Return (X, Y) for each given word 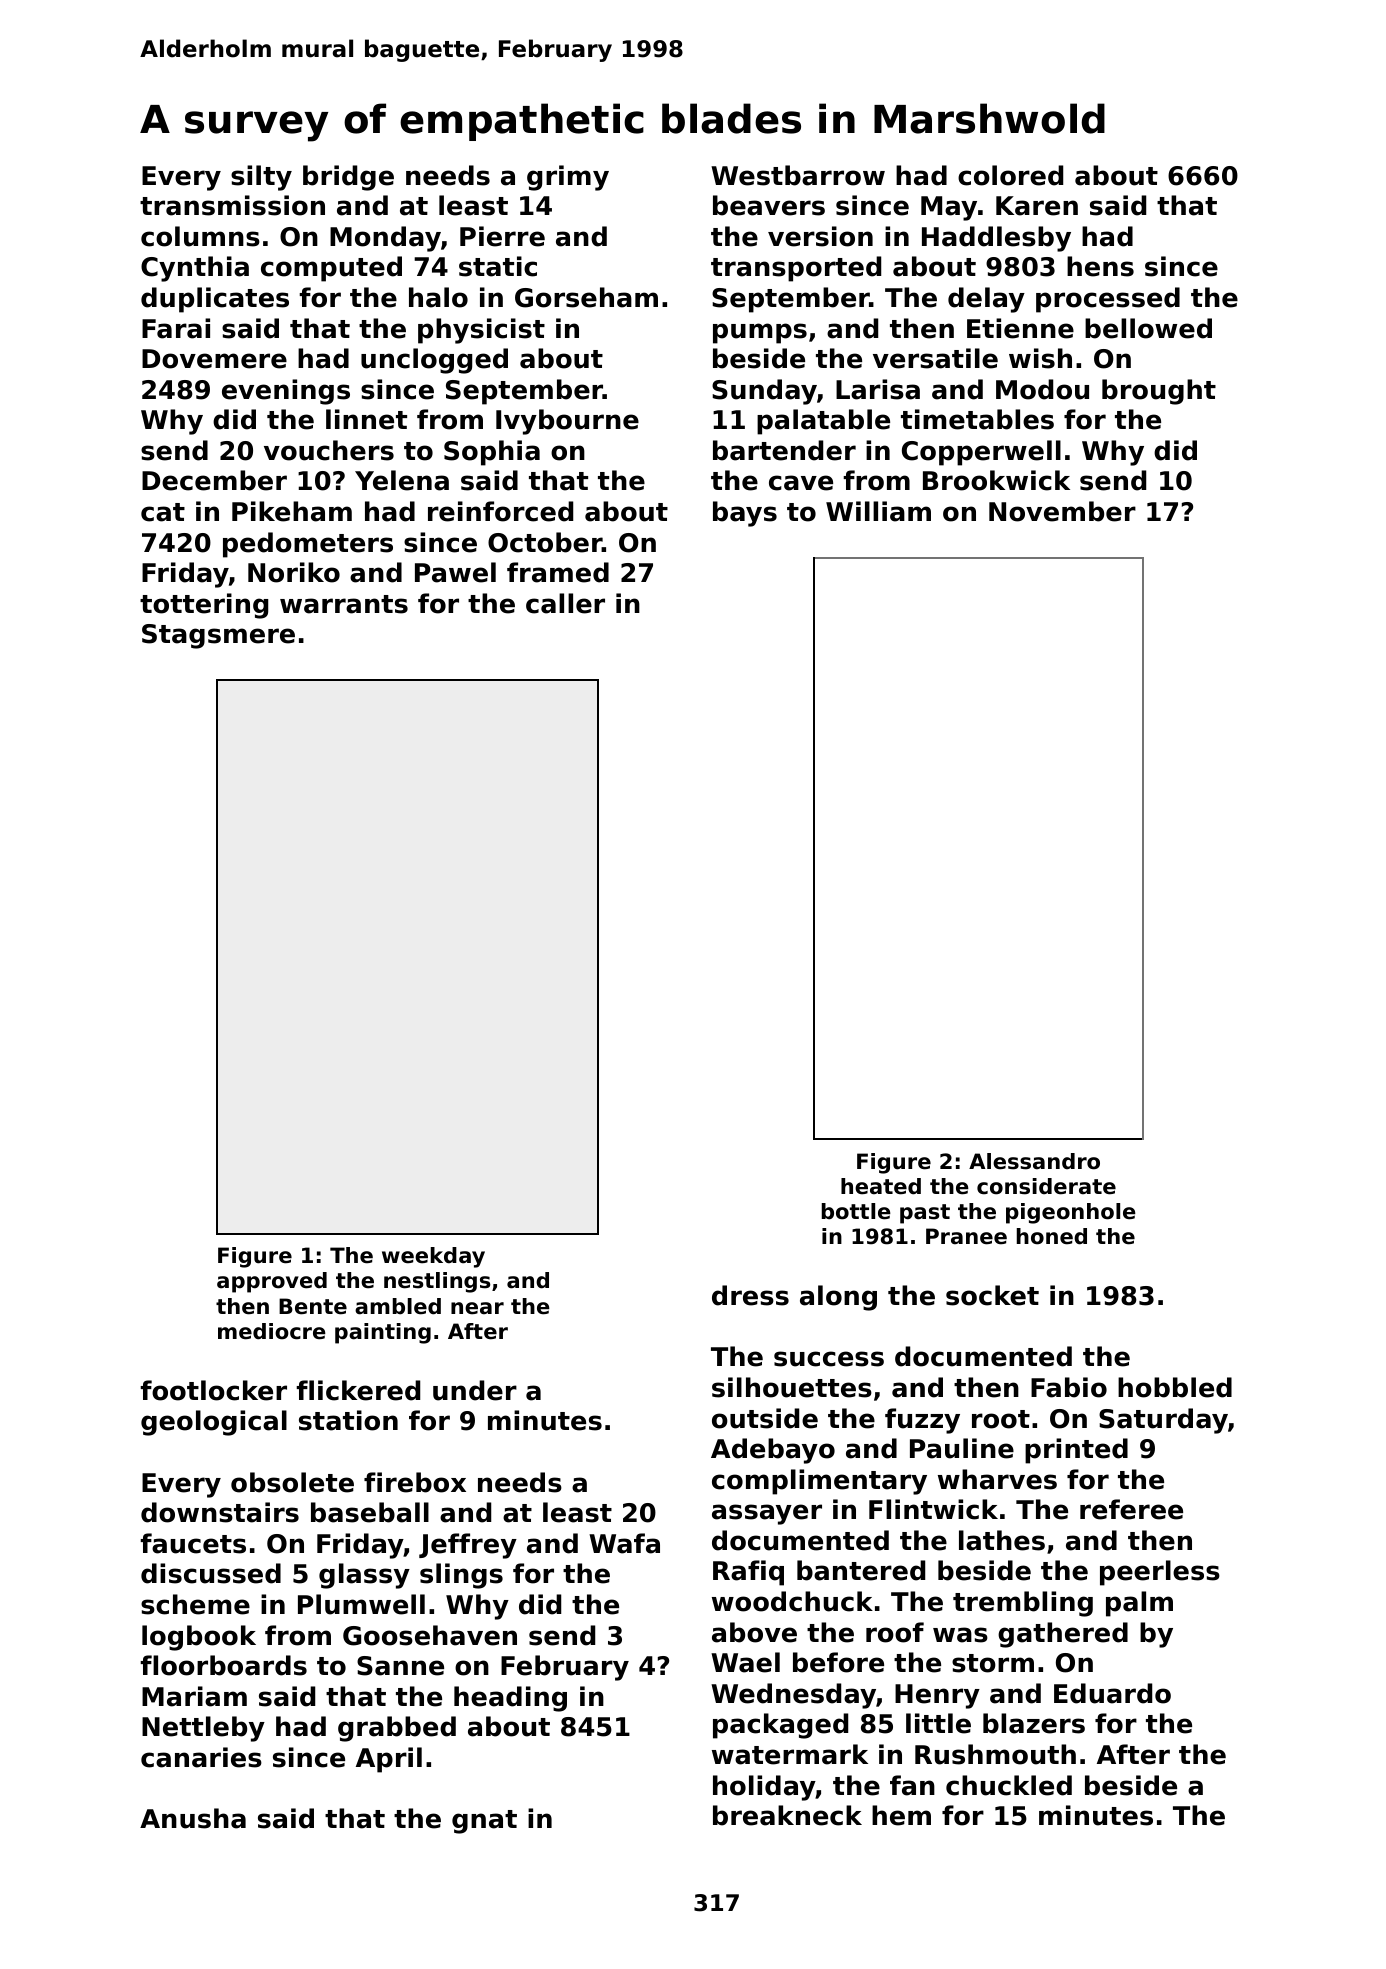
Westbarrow (798, 175)
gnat (484, 1822)
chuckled (1009, 1785)
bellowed (1148, 328)
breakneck (787, 1815)
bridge (348, 178)
